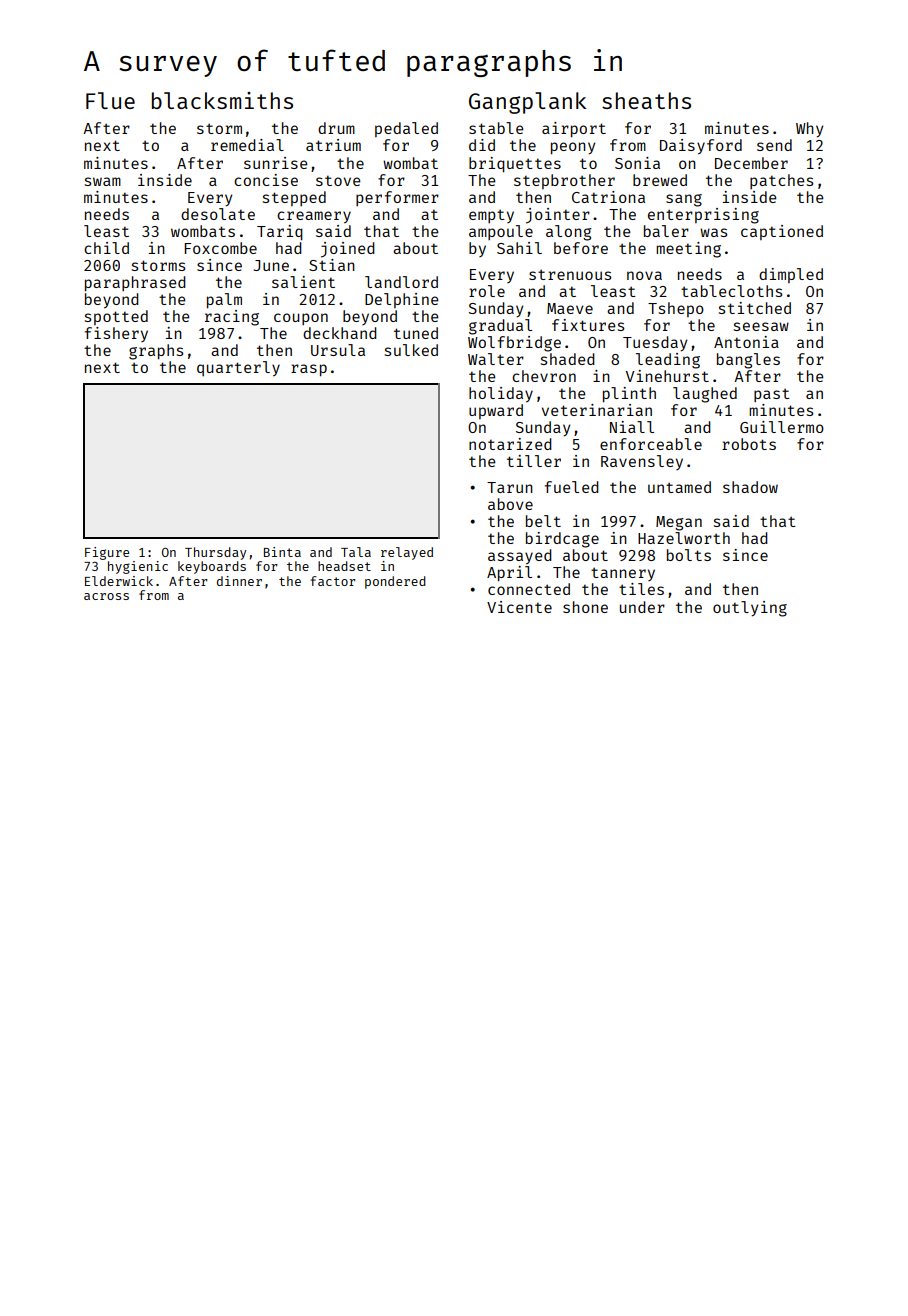 The height and width of the screenshot is (1316, 908). Describe the element at coordinates (416, 333) in the screenshot. I see `tuned` at that location.
